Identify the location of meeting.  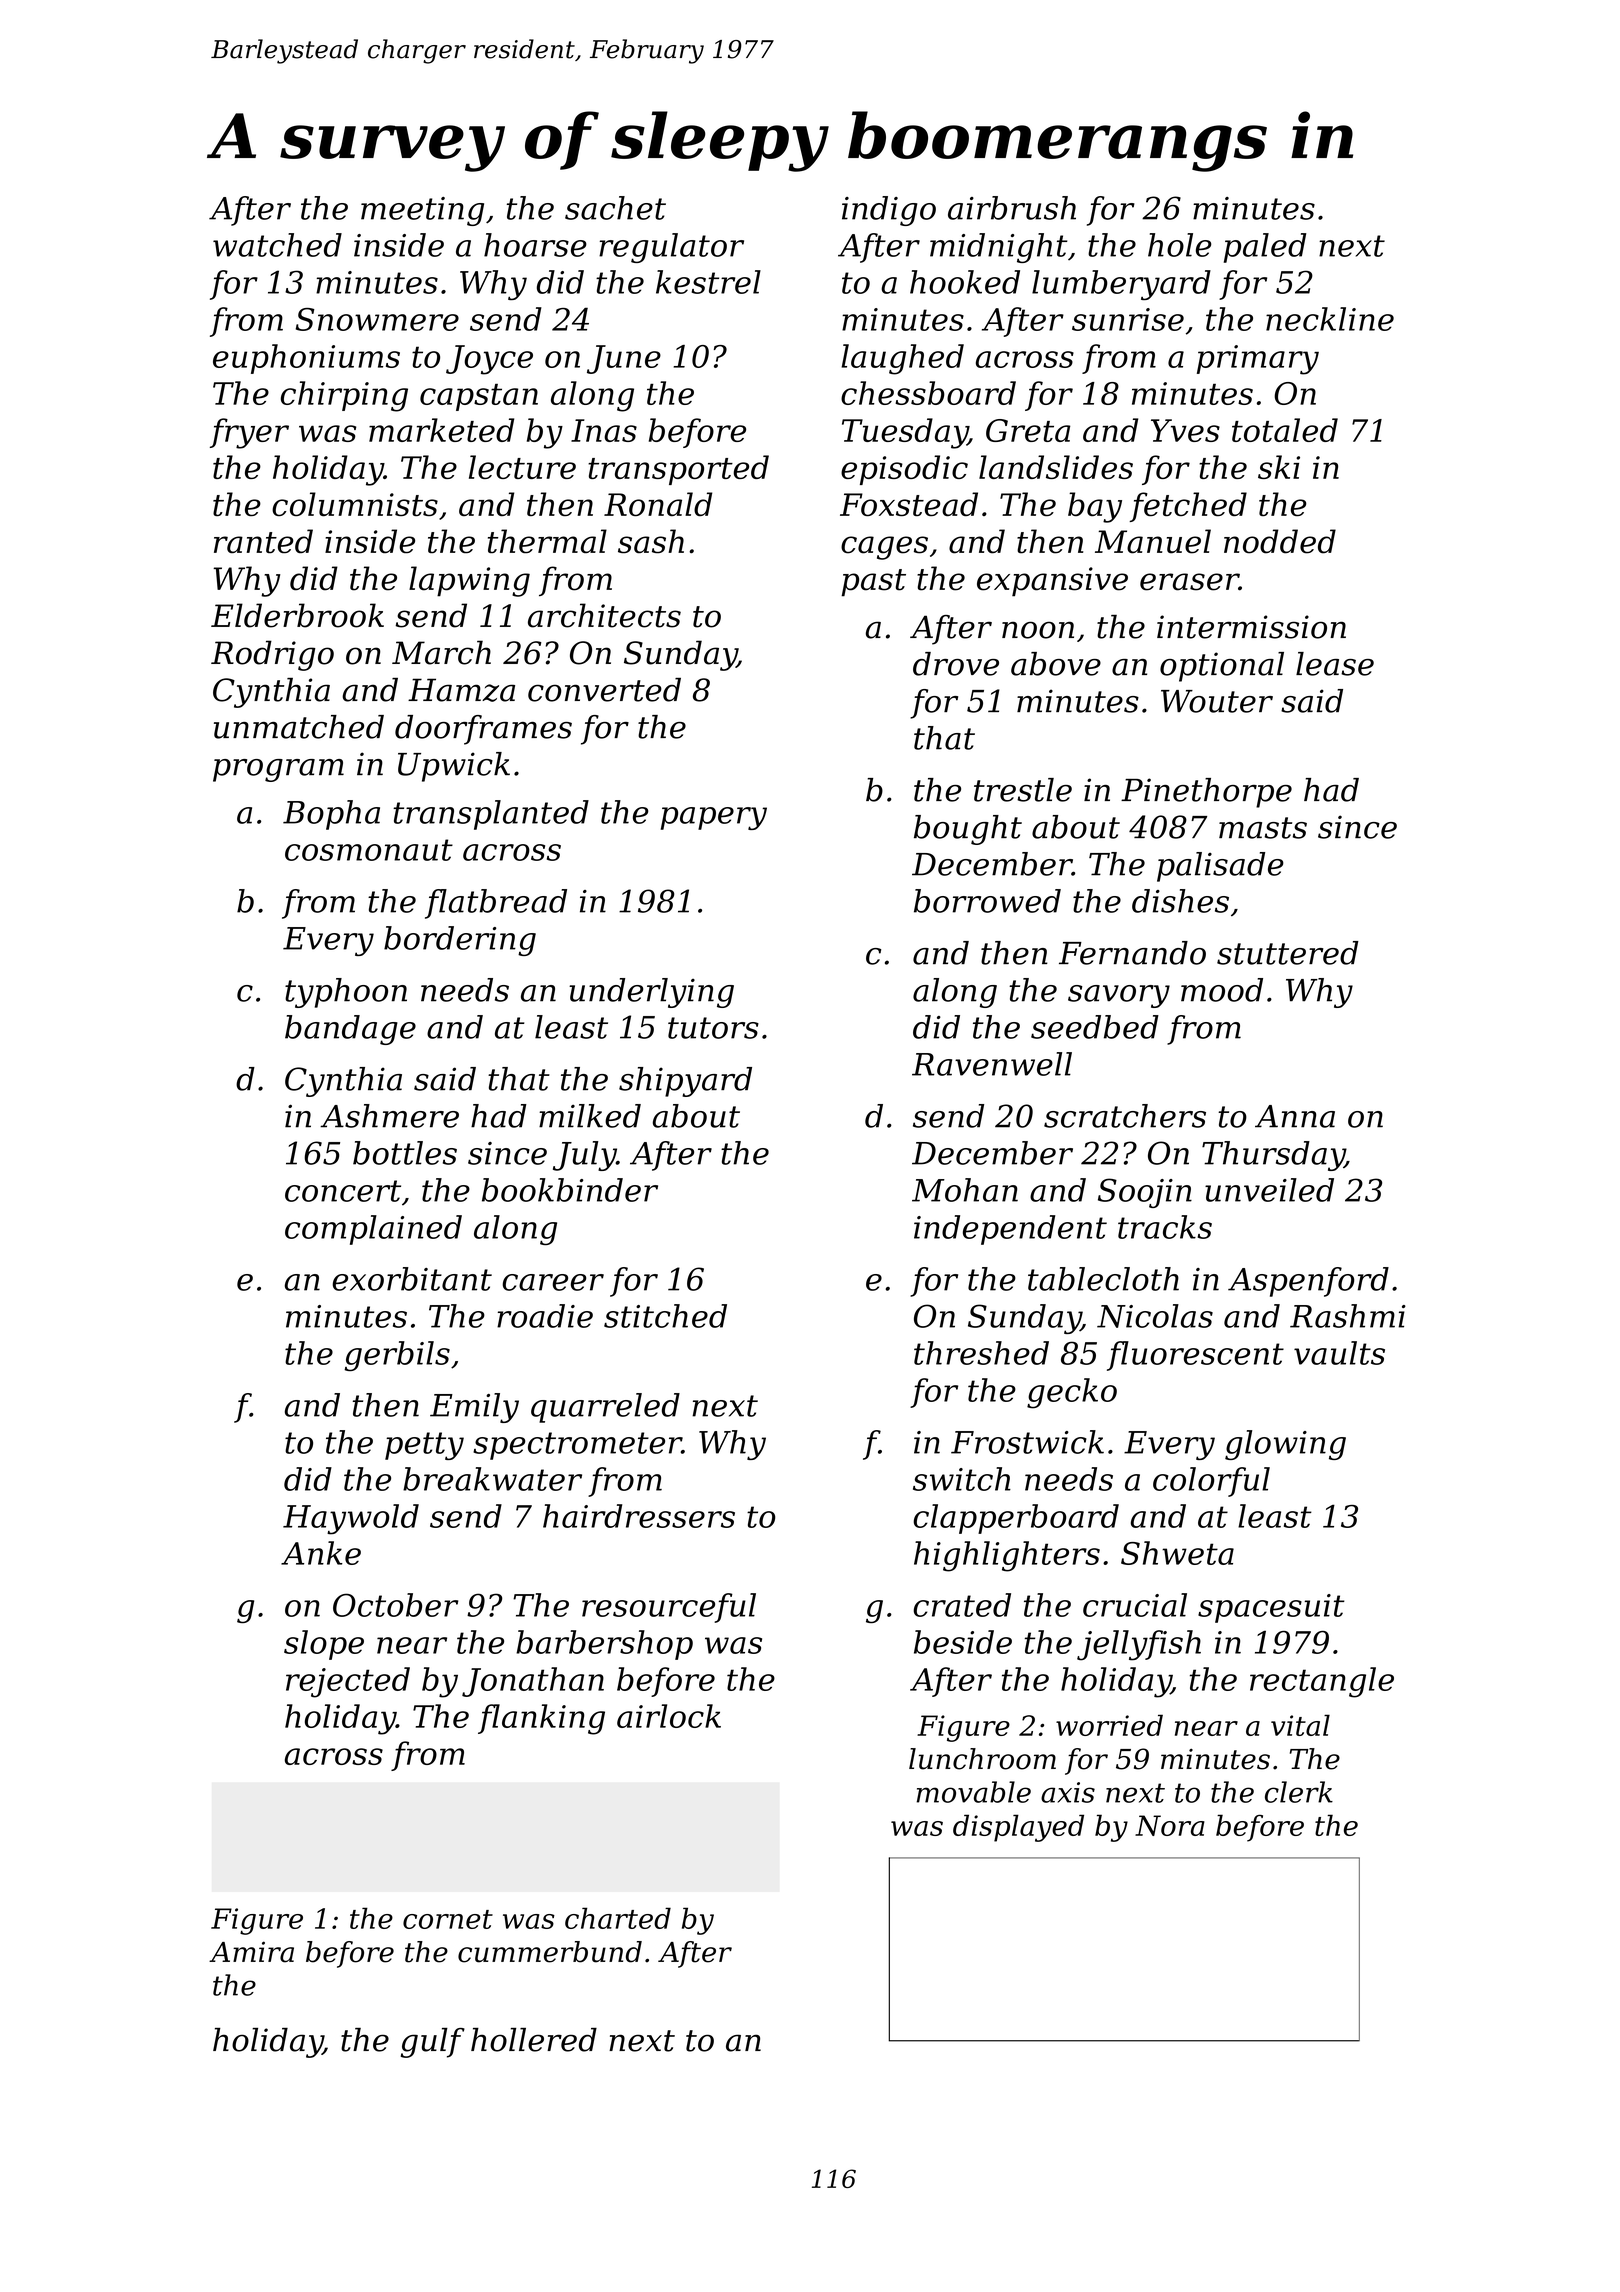
(422, 211).
